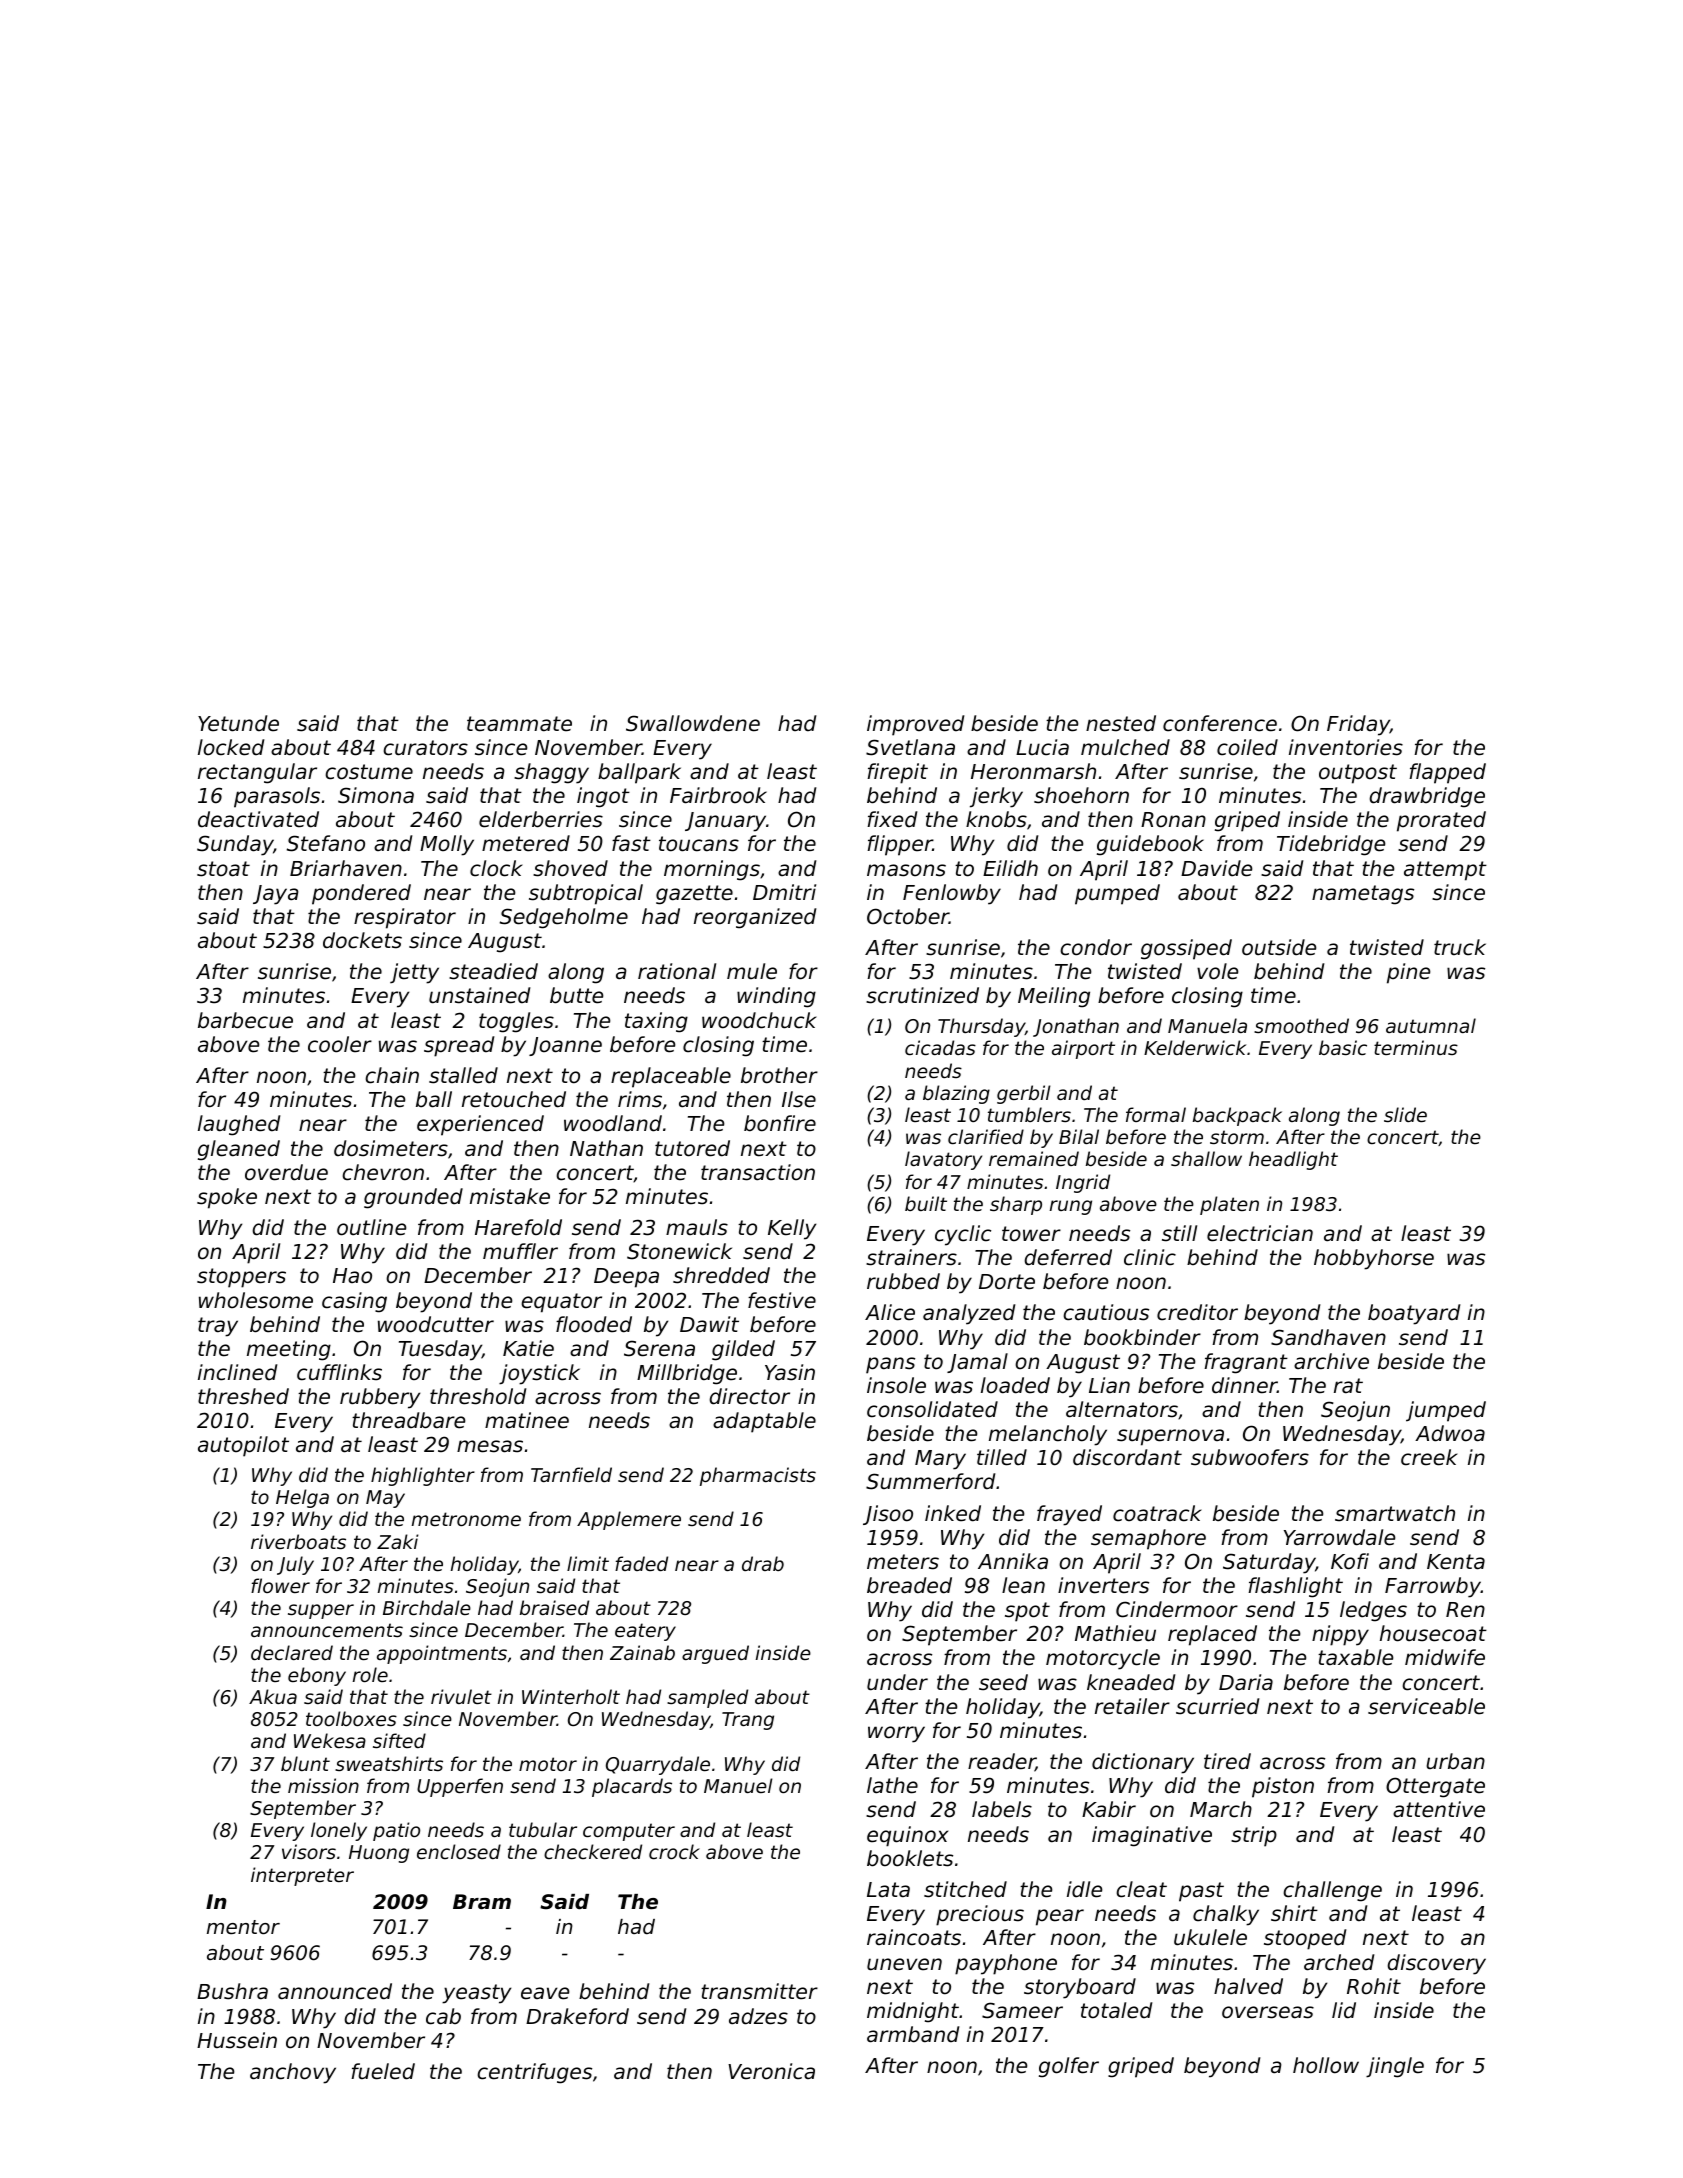 The width and height of the image is (1683, 2178). Describe the element at coordinates (1016, 1205) in the image. I see `sharp` at that location.
